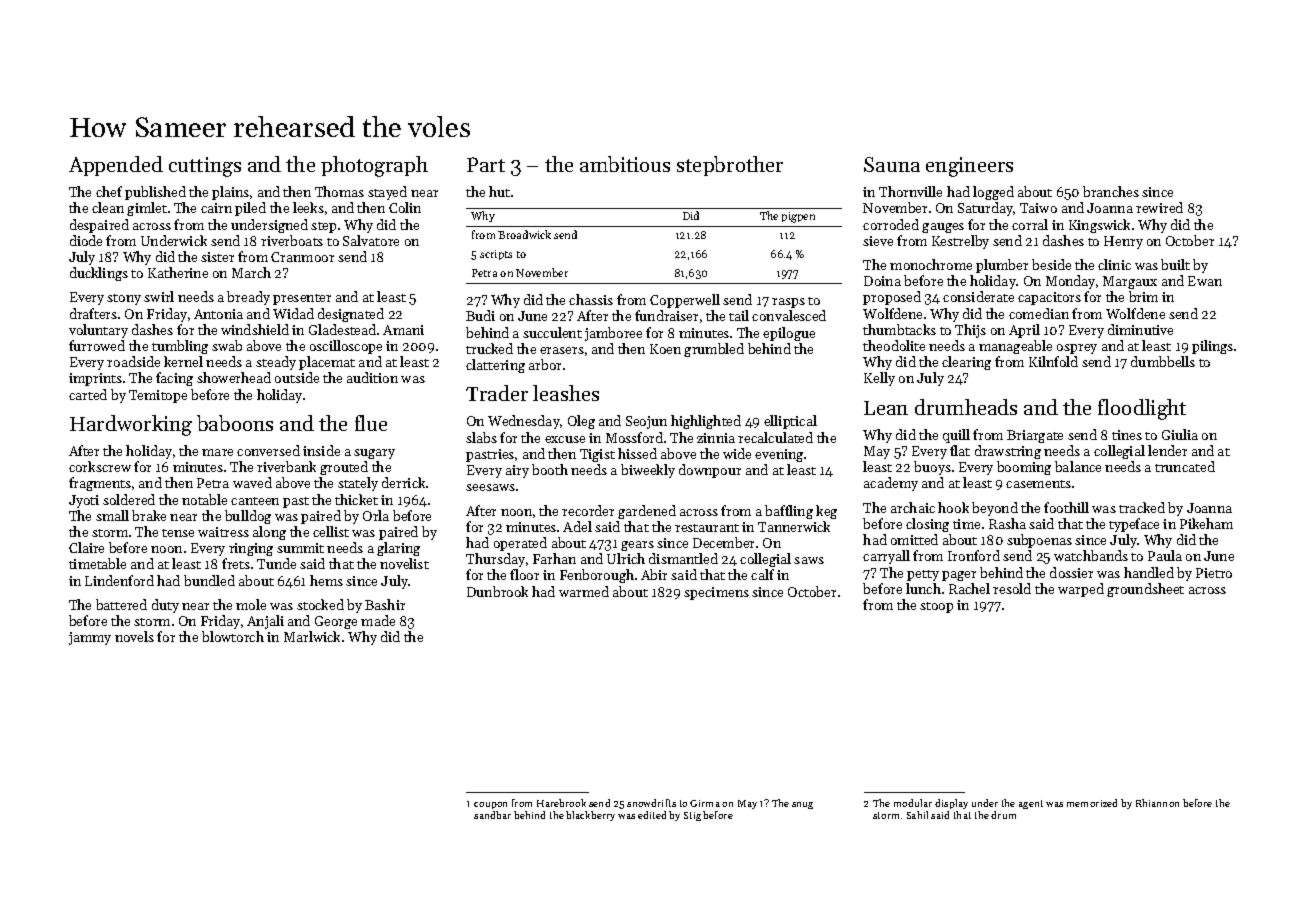 Image resolution: width=1308 pixels, height=924 pixels. Describe the element at coordinates (692, 816) in the document. I see `Stig` at that location.
